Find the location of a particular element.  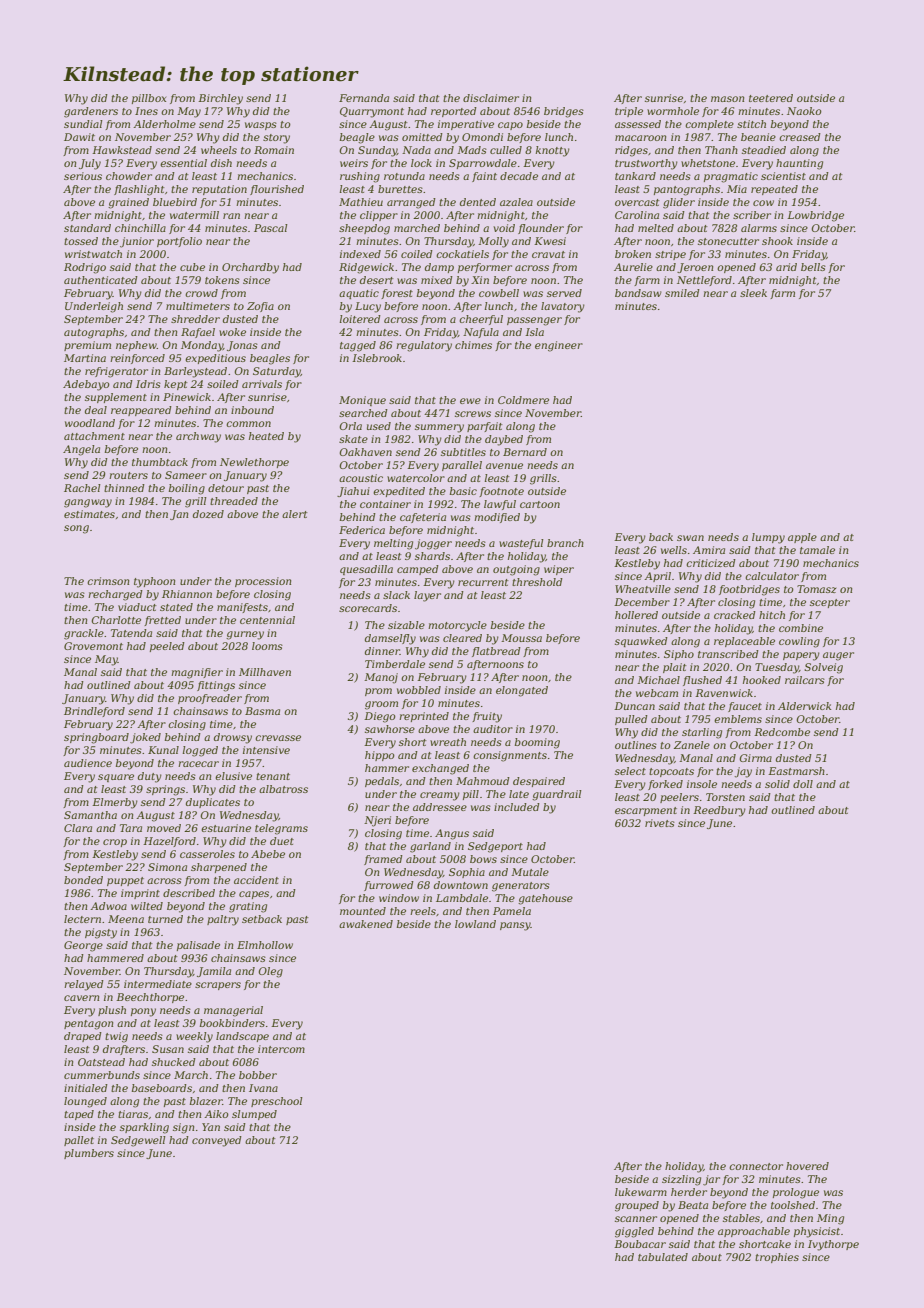

procession is located at coordinates (263, 582).
